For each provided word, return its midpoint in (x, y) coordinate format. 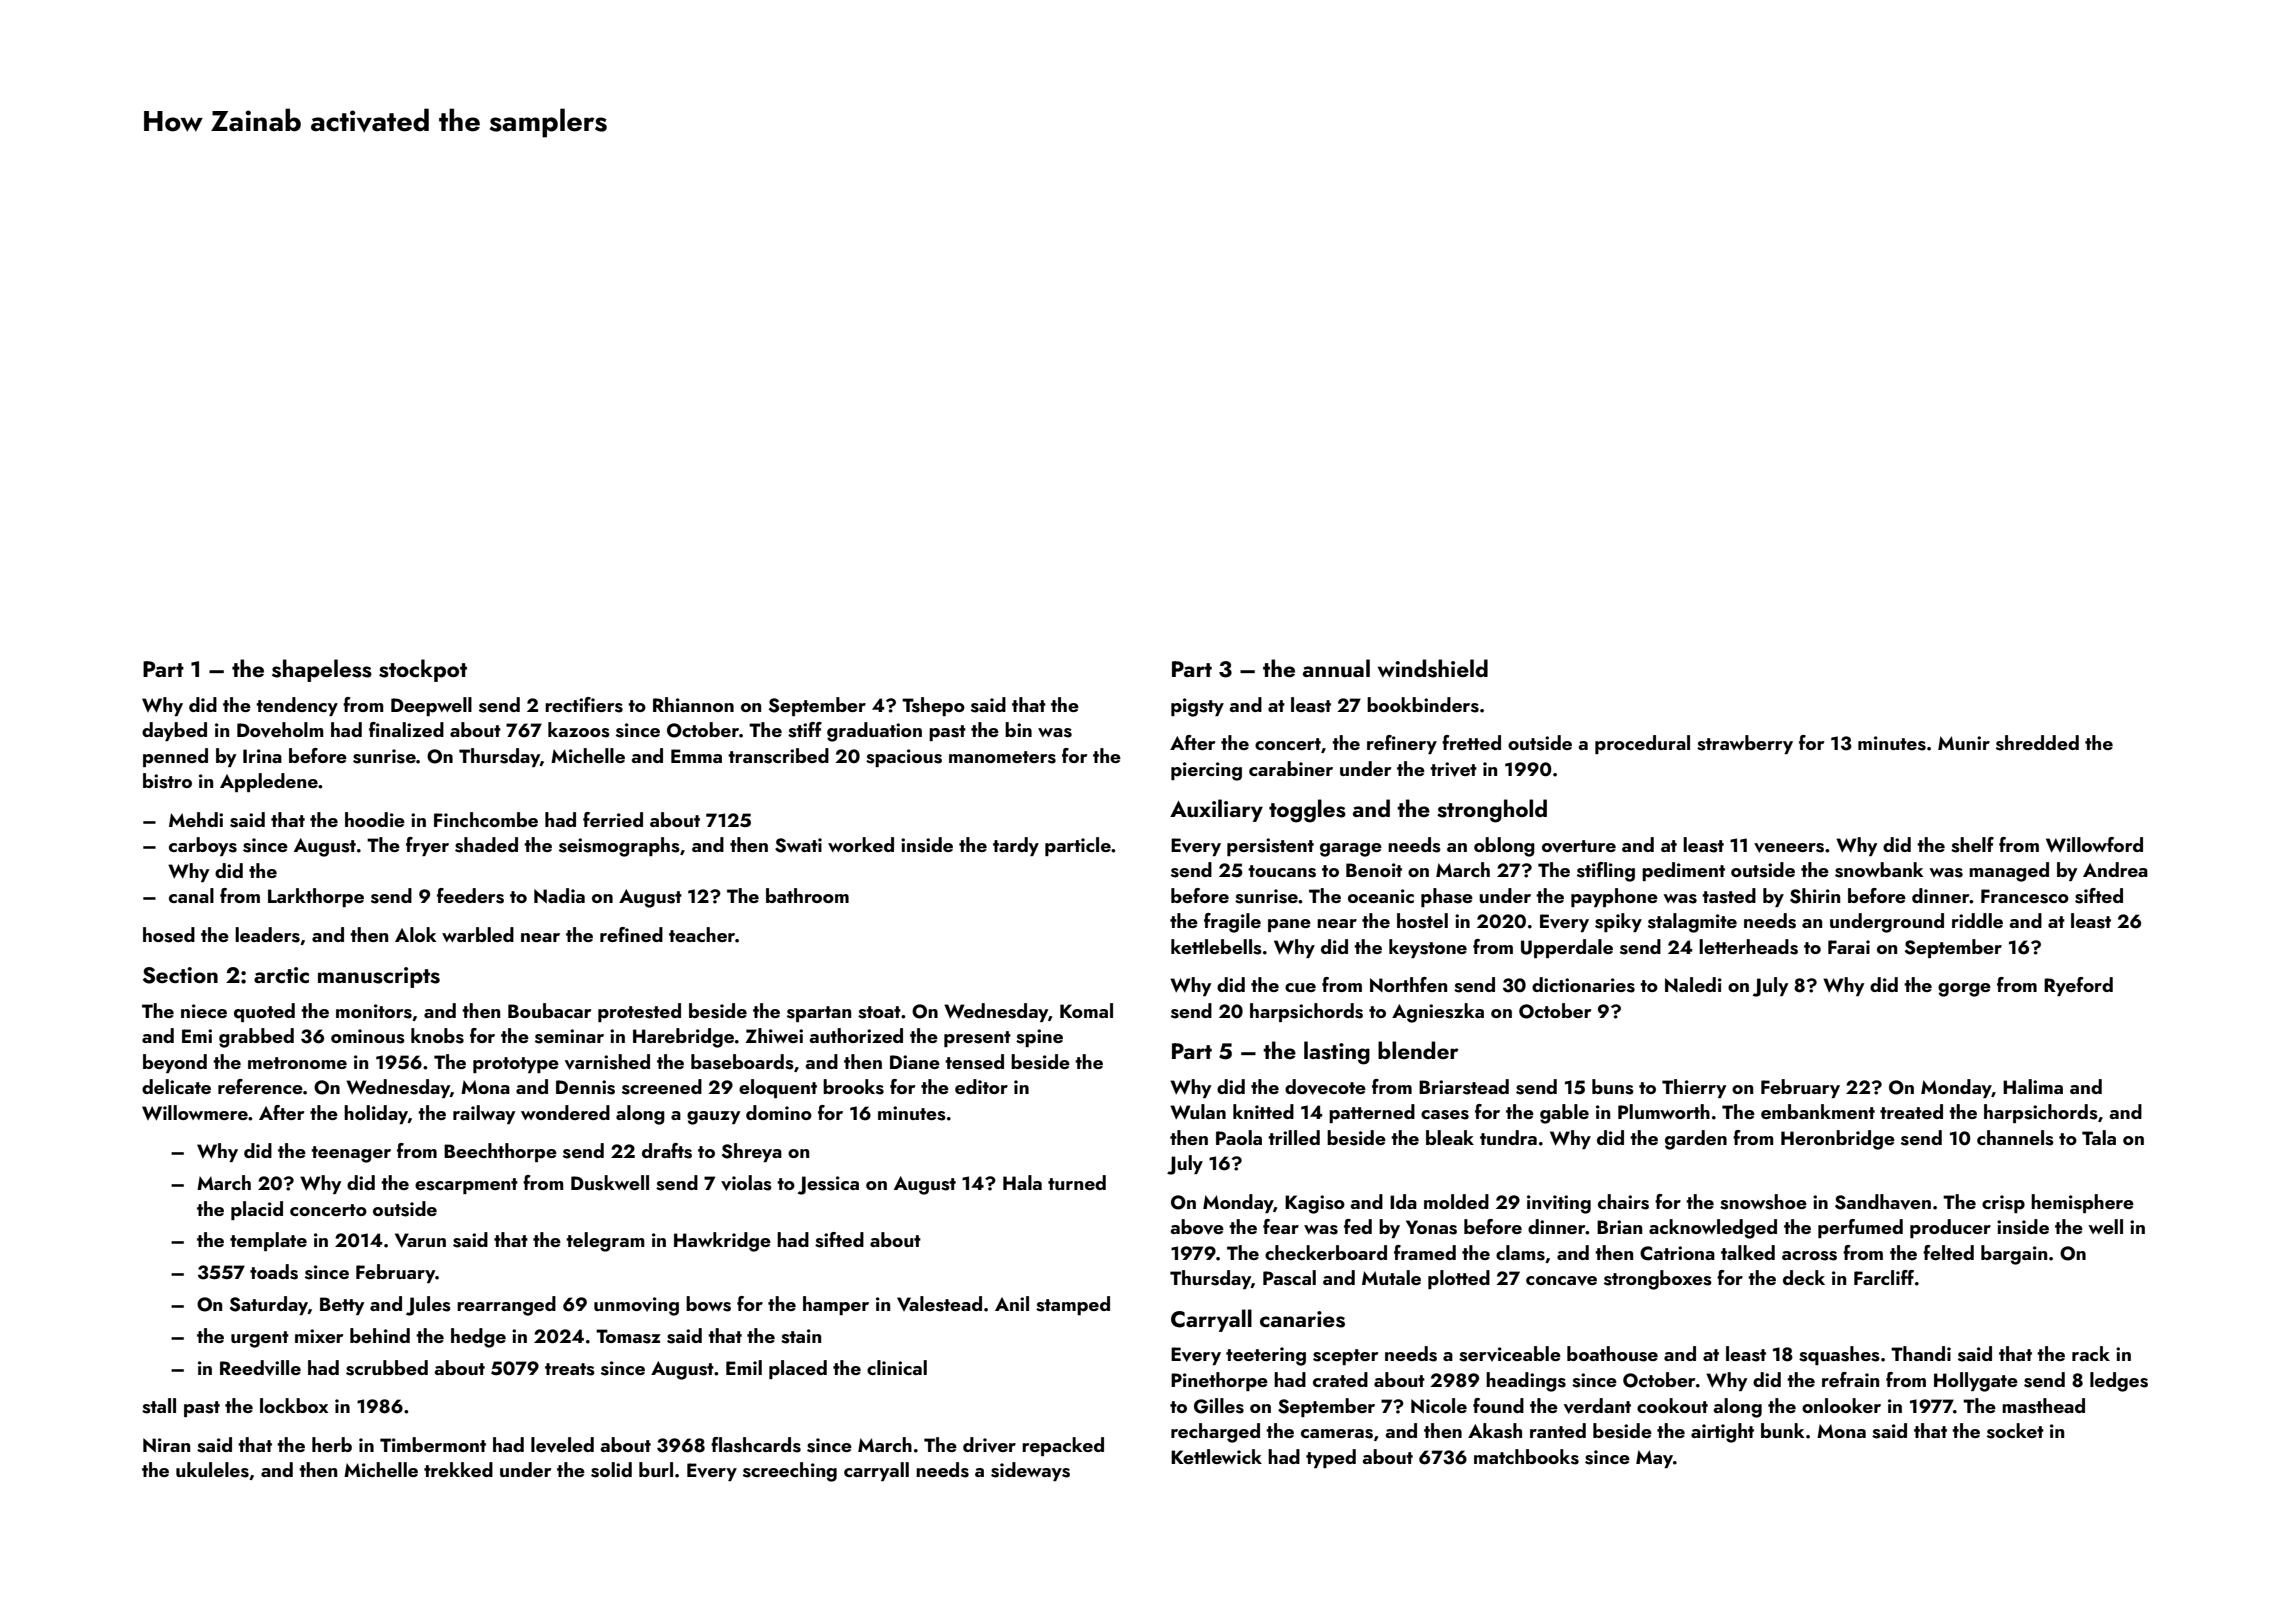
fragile (1232, 923)
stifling (1606, 872)
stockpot (423, 670)
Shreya (752, 1152)
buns (1613, 1087)
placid (257, 1210)
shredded (2037, 743)
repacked (1063, 1446)
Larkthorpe (316, 897)
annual (1336, 668)
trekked (458, 1469)
